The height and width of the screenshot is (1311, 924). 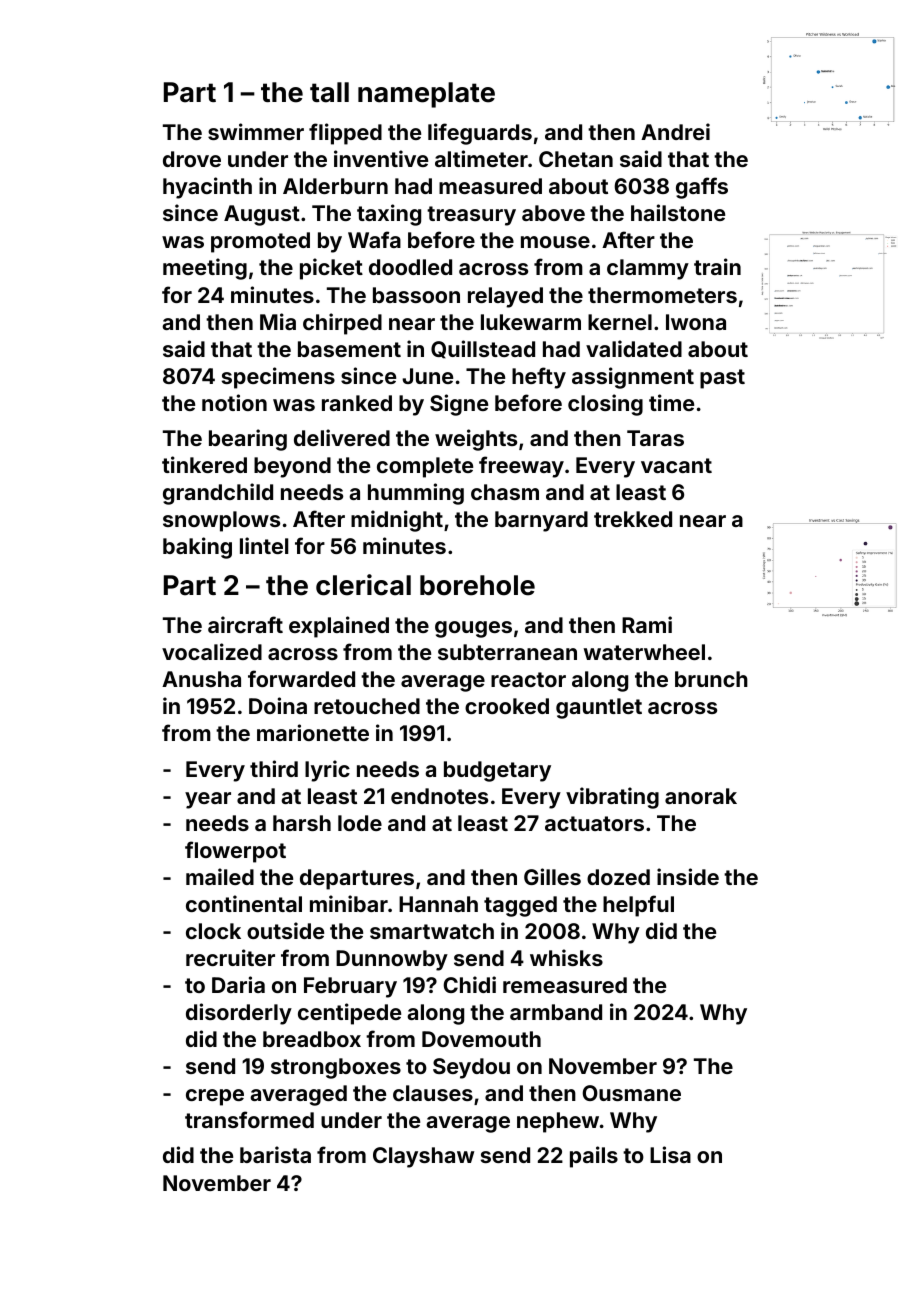 What do you see at coordinates (215, 1097) in the screenshot?
I see `crepe` at bounding box center [215, 1097].
